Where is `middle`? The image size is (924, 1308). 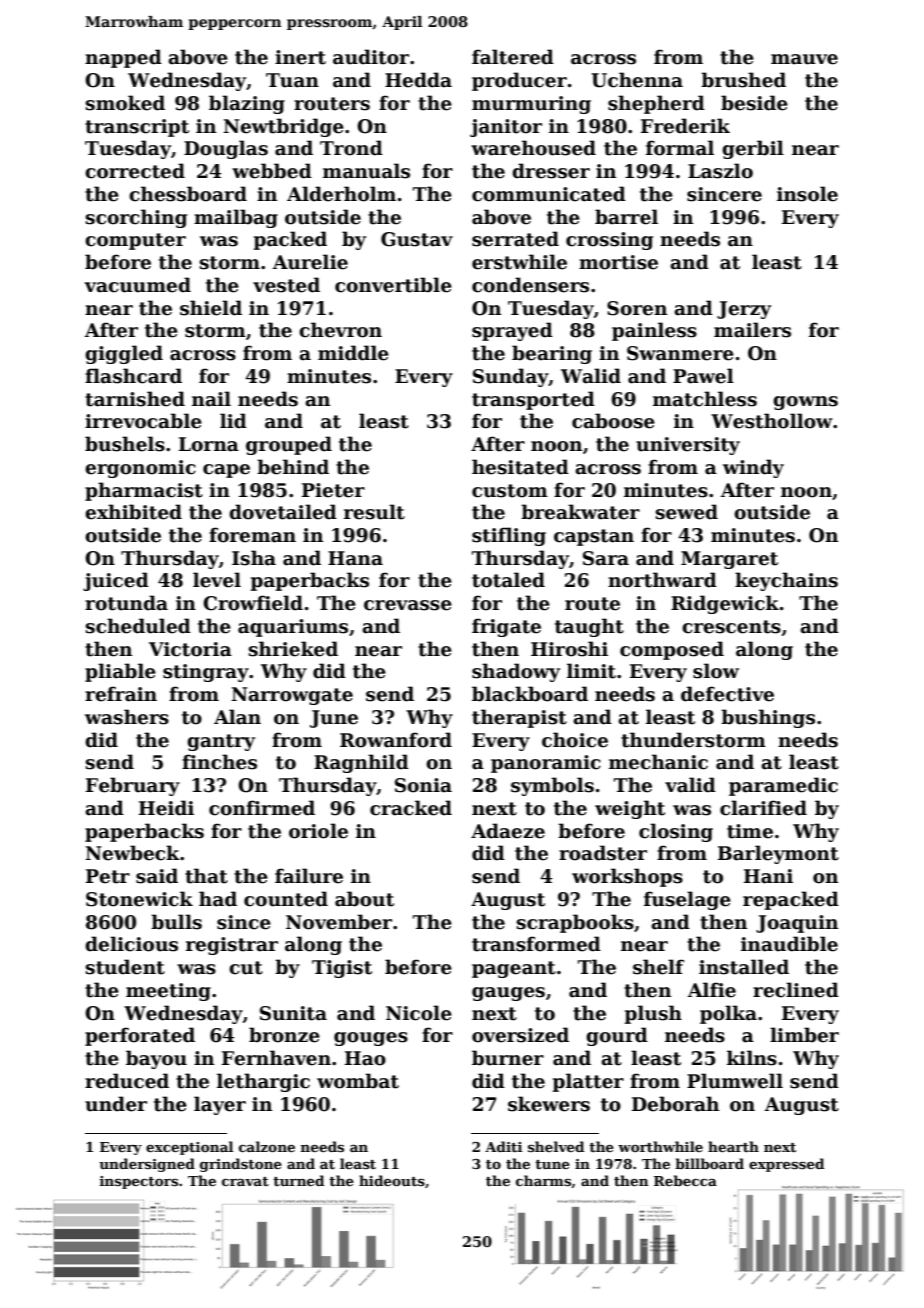
middle is located at coordinates (353, 353).
